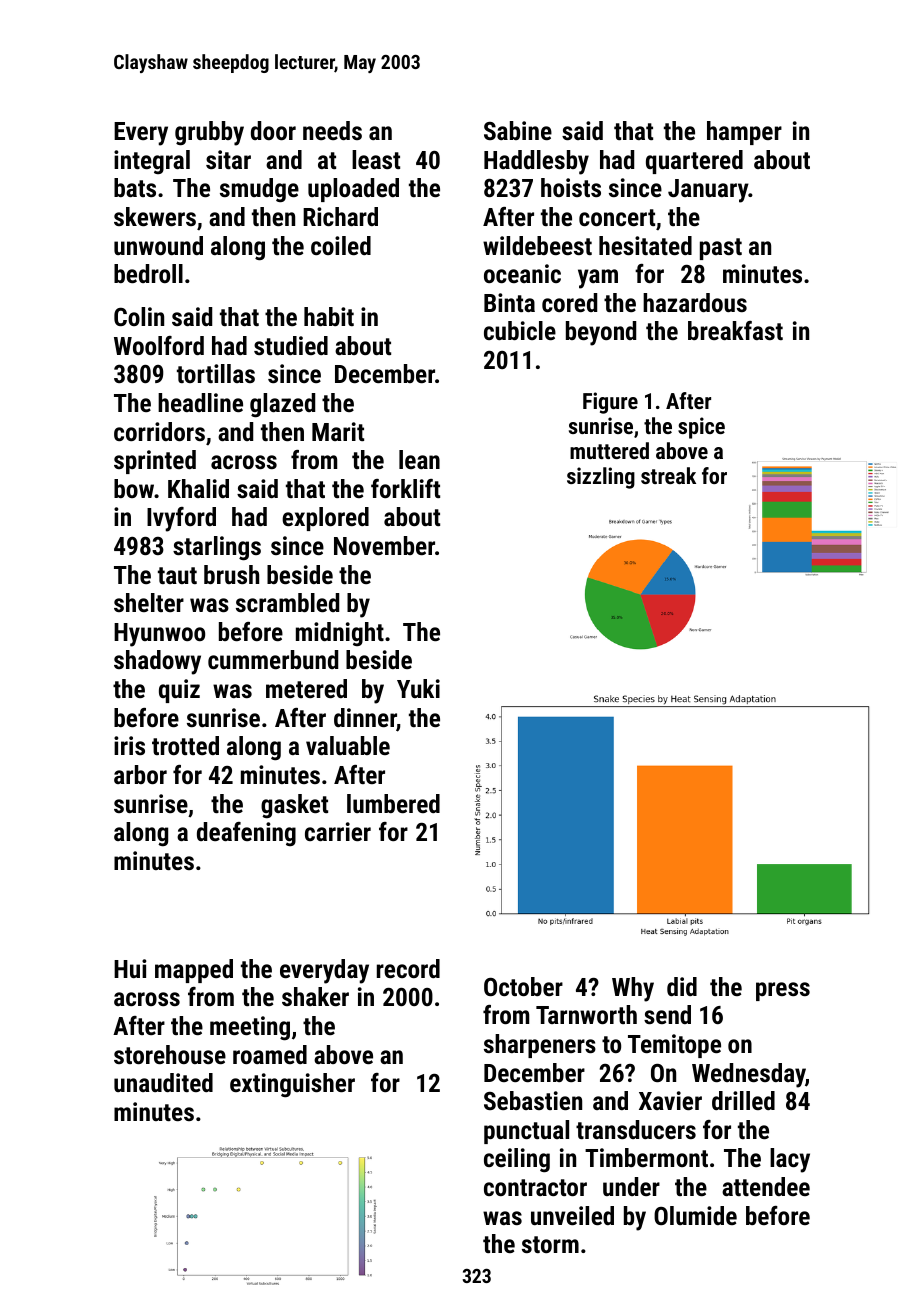 This page has width=924, height=1311. I want to click on bow, so click(134, 488).
